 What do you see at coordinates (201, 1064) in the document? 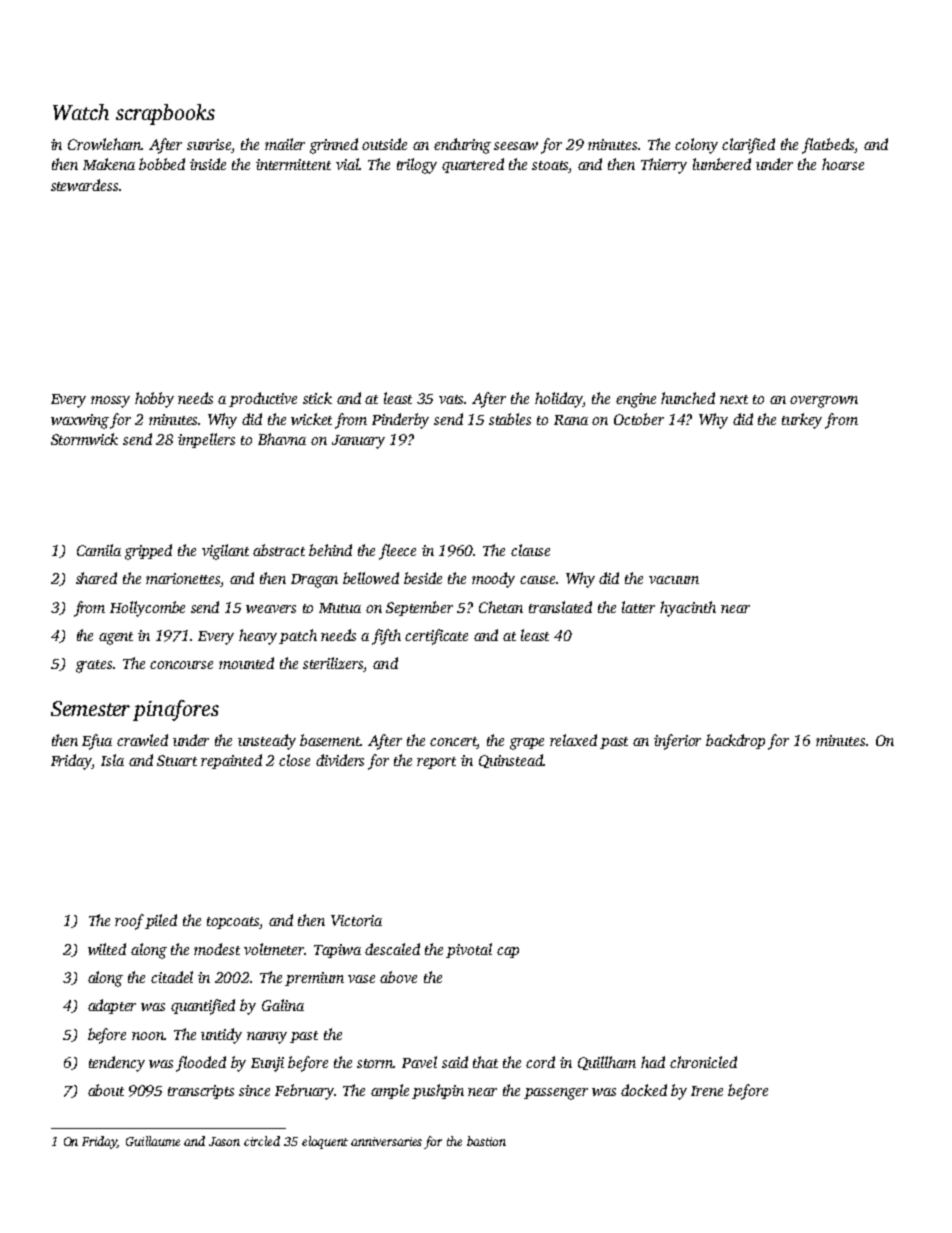
I see `flooded` at bounding box center [201, 1064].
